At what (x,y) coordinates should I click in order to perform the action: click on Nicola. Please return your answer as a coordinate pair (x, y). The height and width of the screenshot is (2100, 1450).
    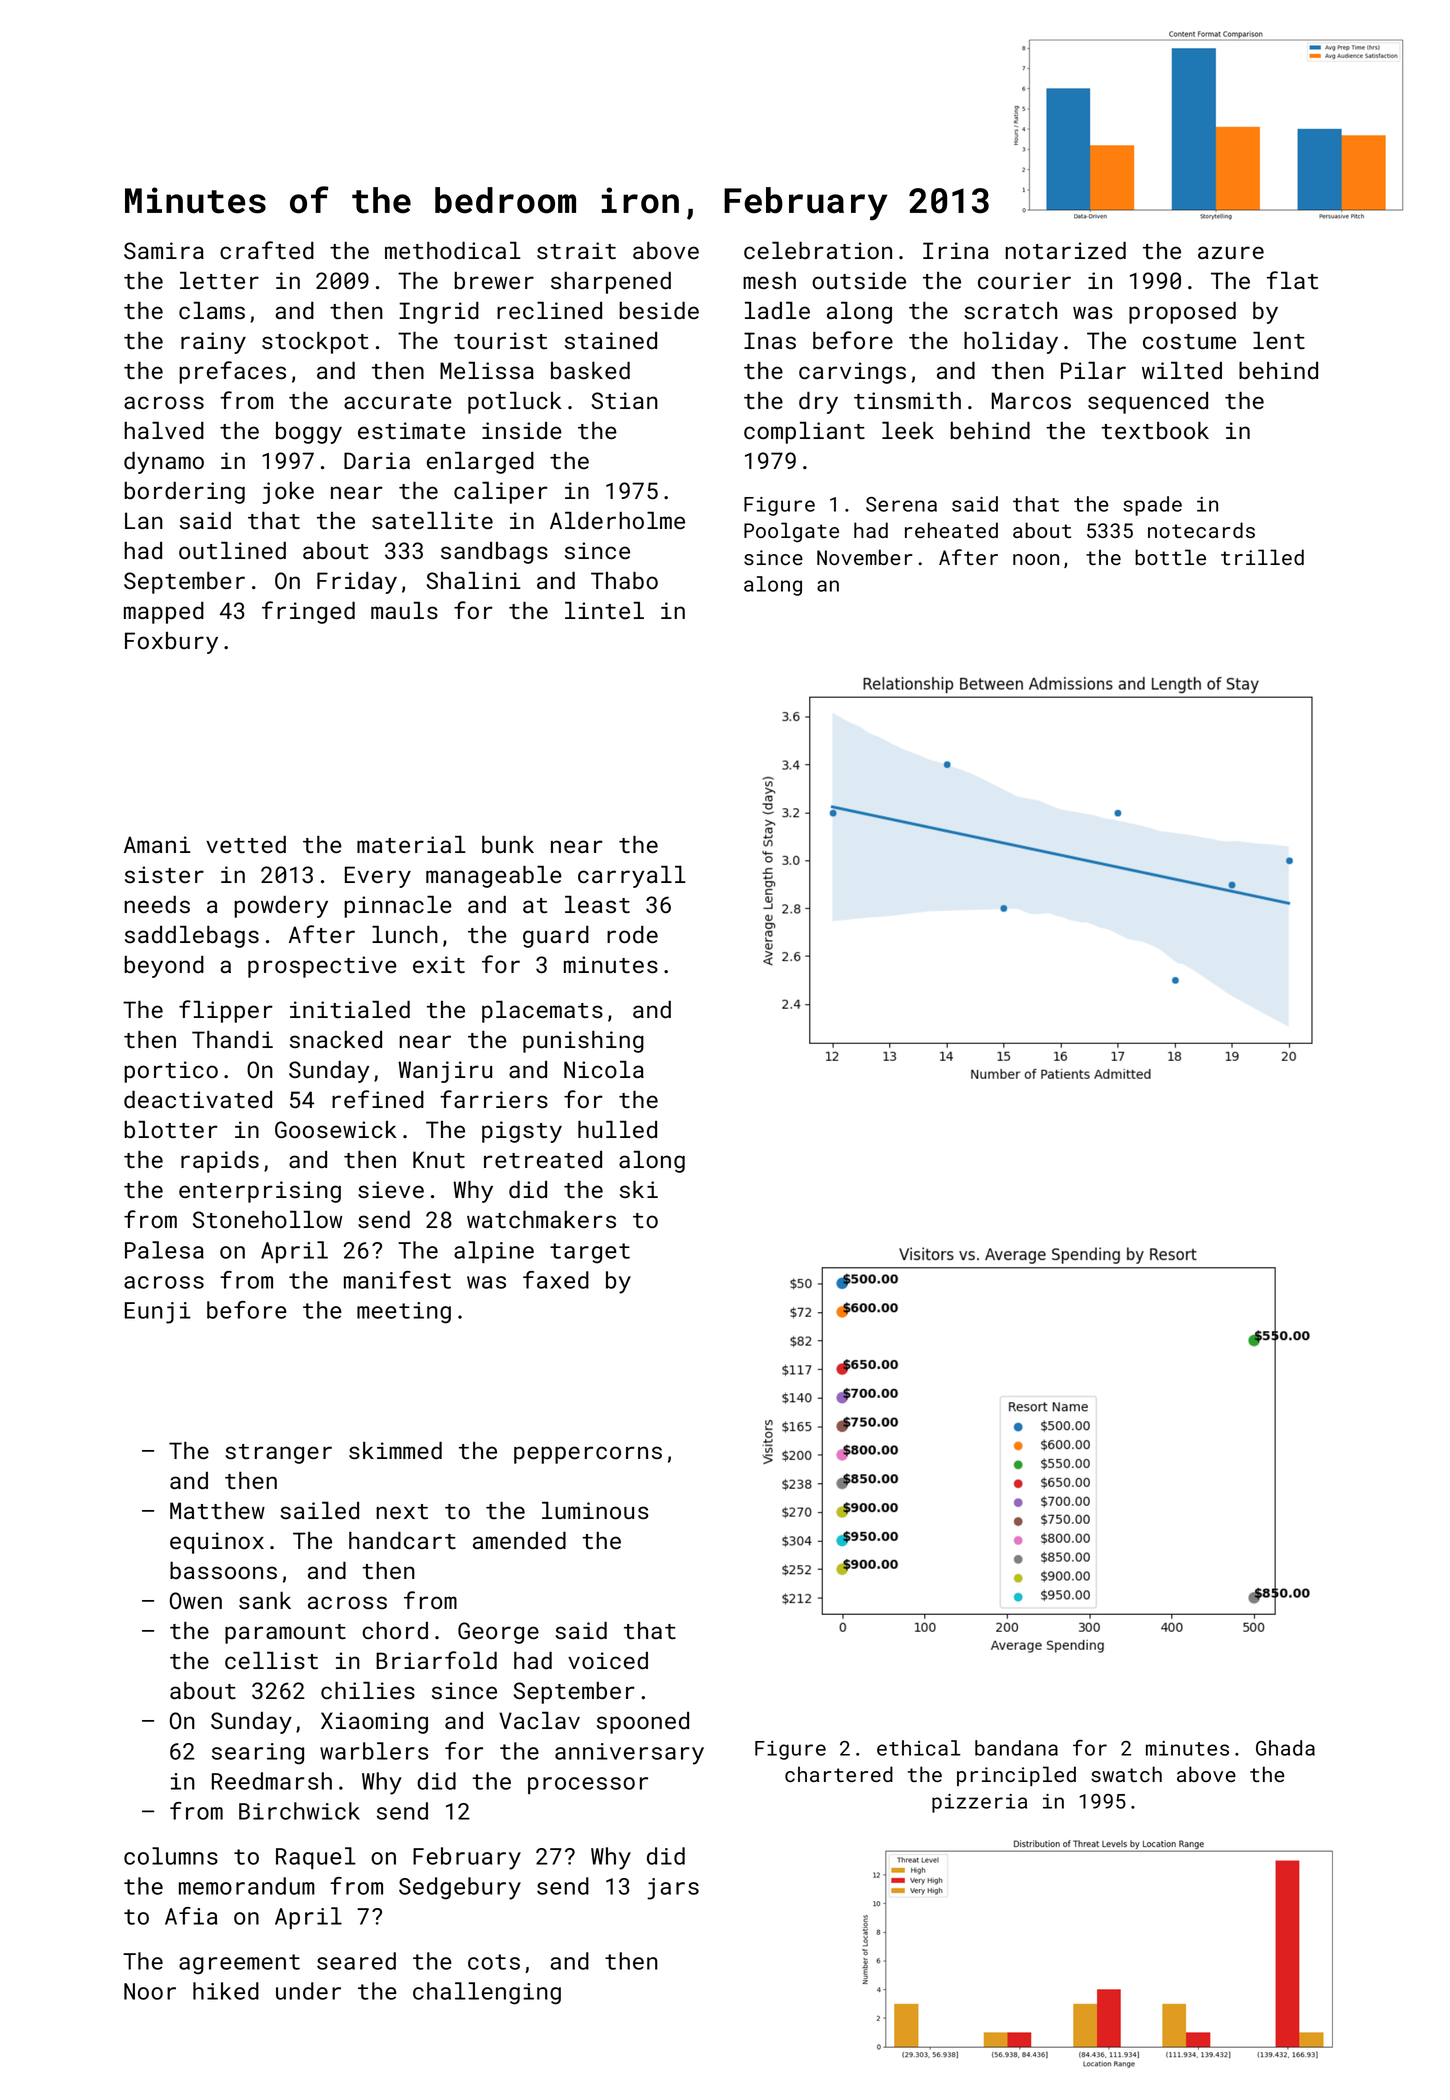
    Looking at the image, I should click on (604, 1070).
